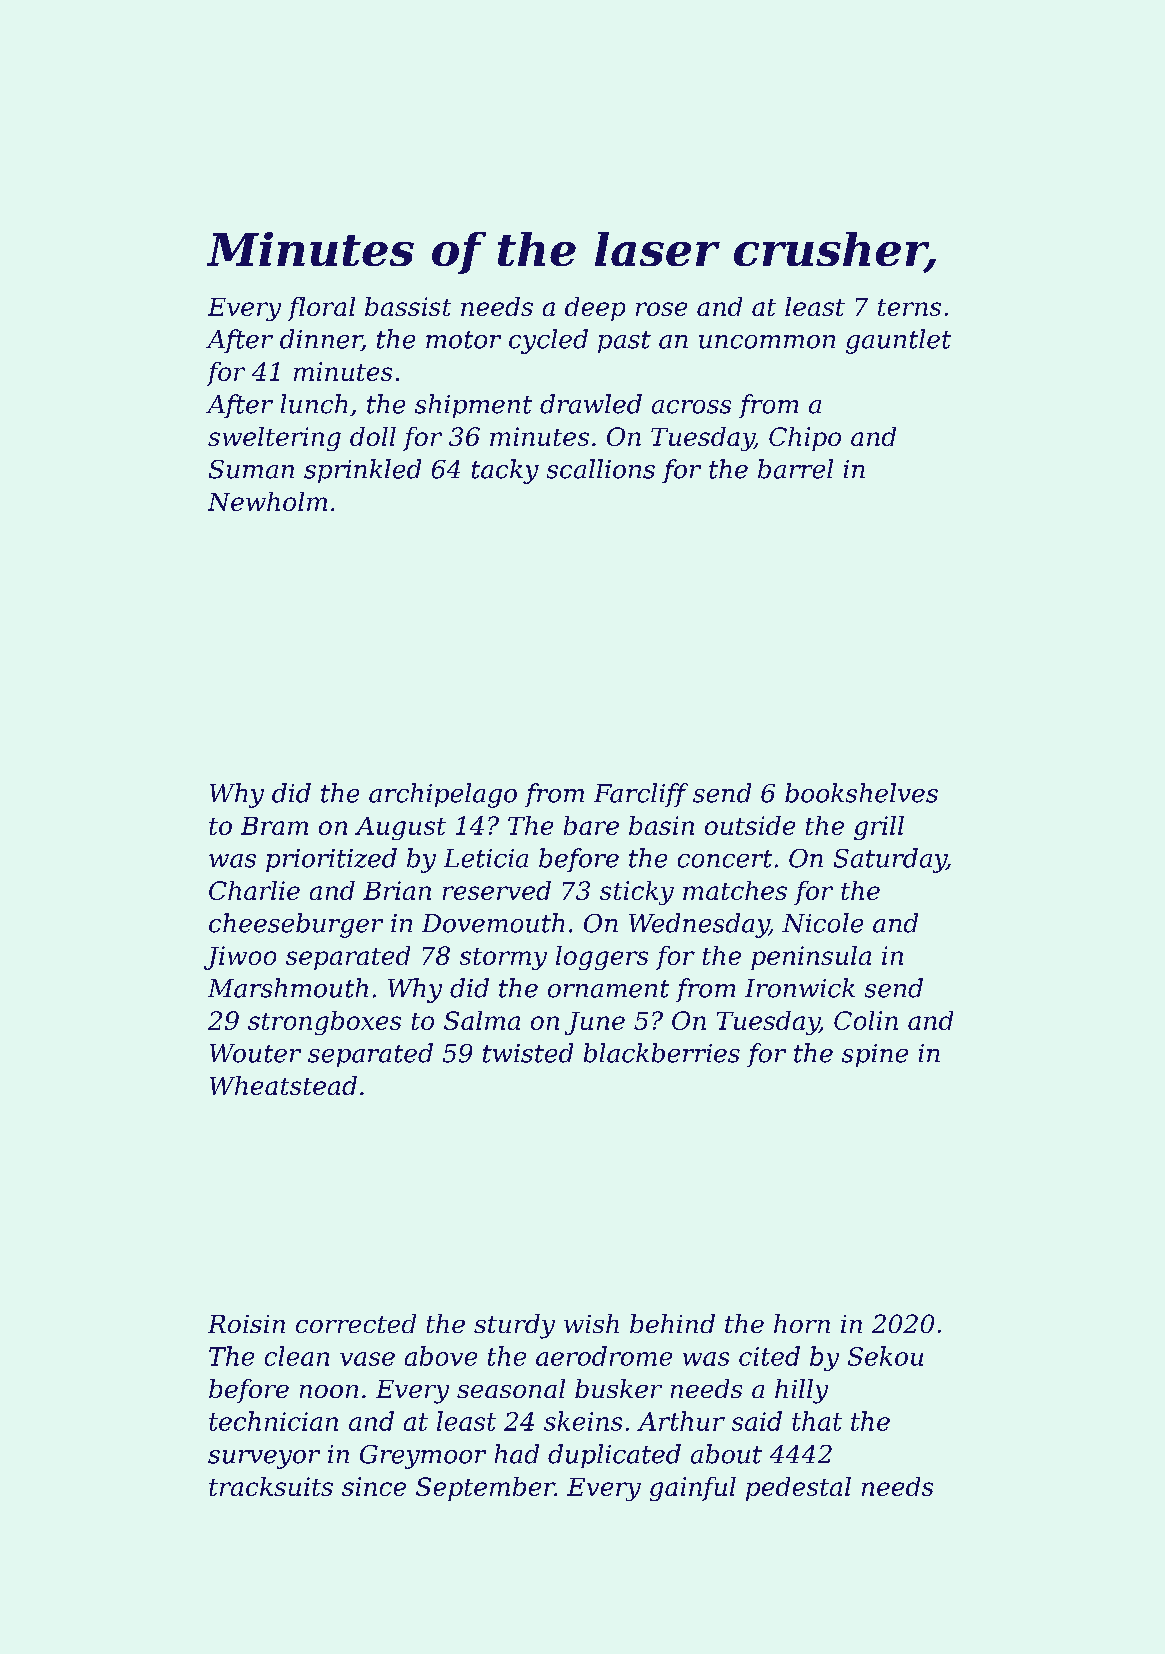 The image size is (1165, 1654). Describe the element at coordinates (641, 795) in the document. I see `Farcliff` at that location.
